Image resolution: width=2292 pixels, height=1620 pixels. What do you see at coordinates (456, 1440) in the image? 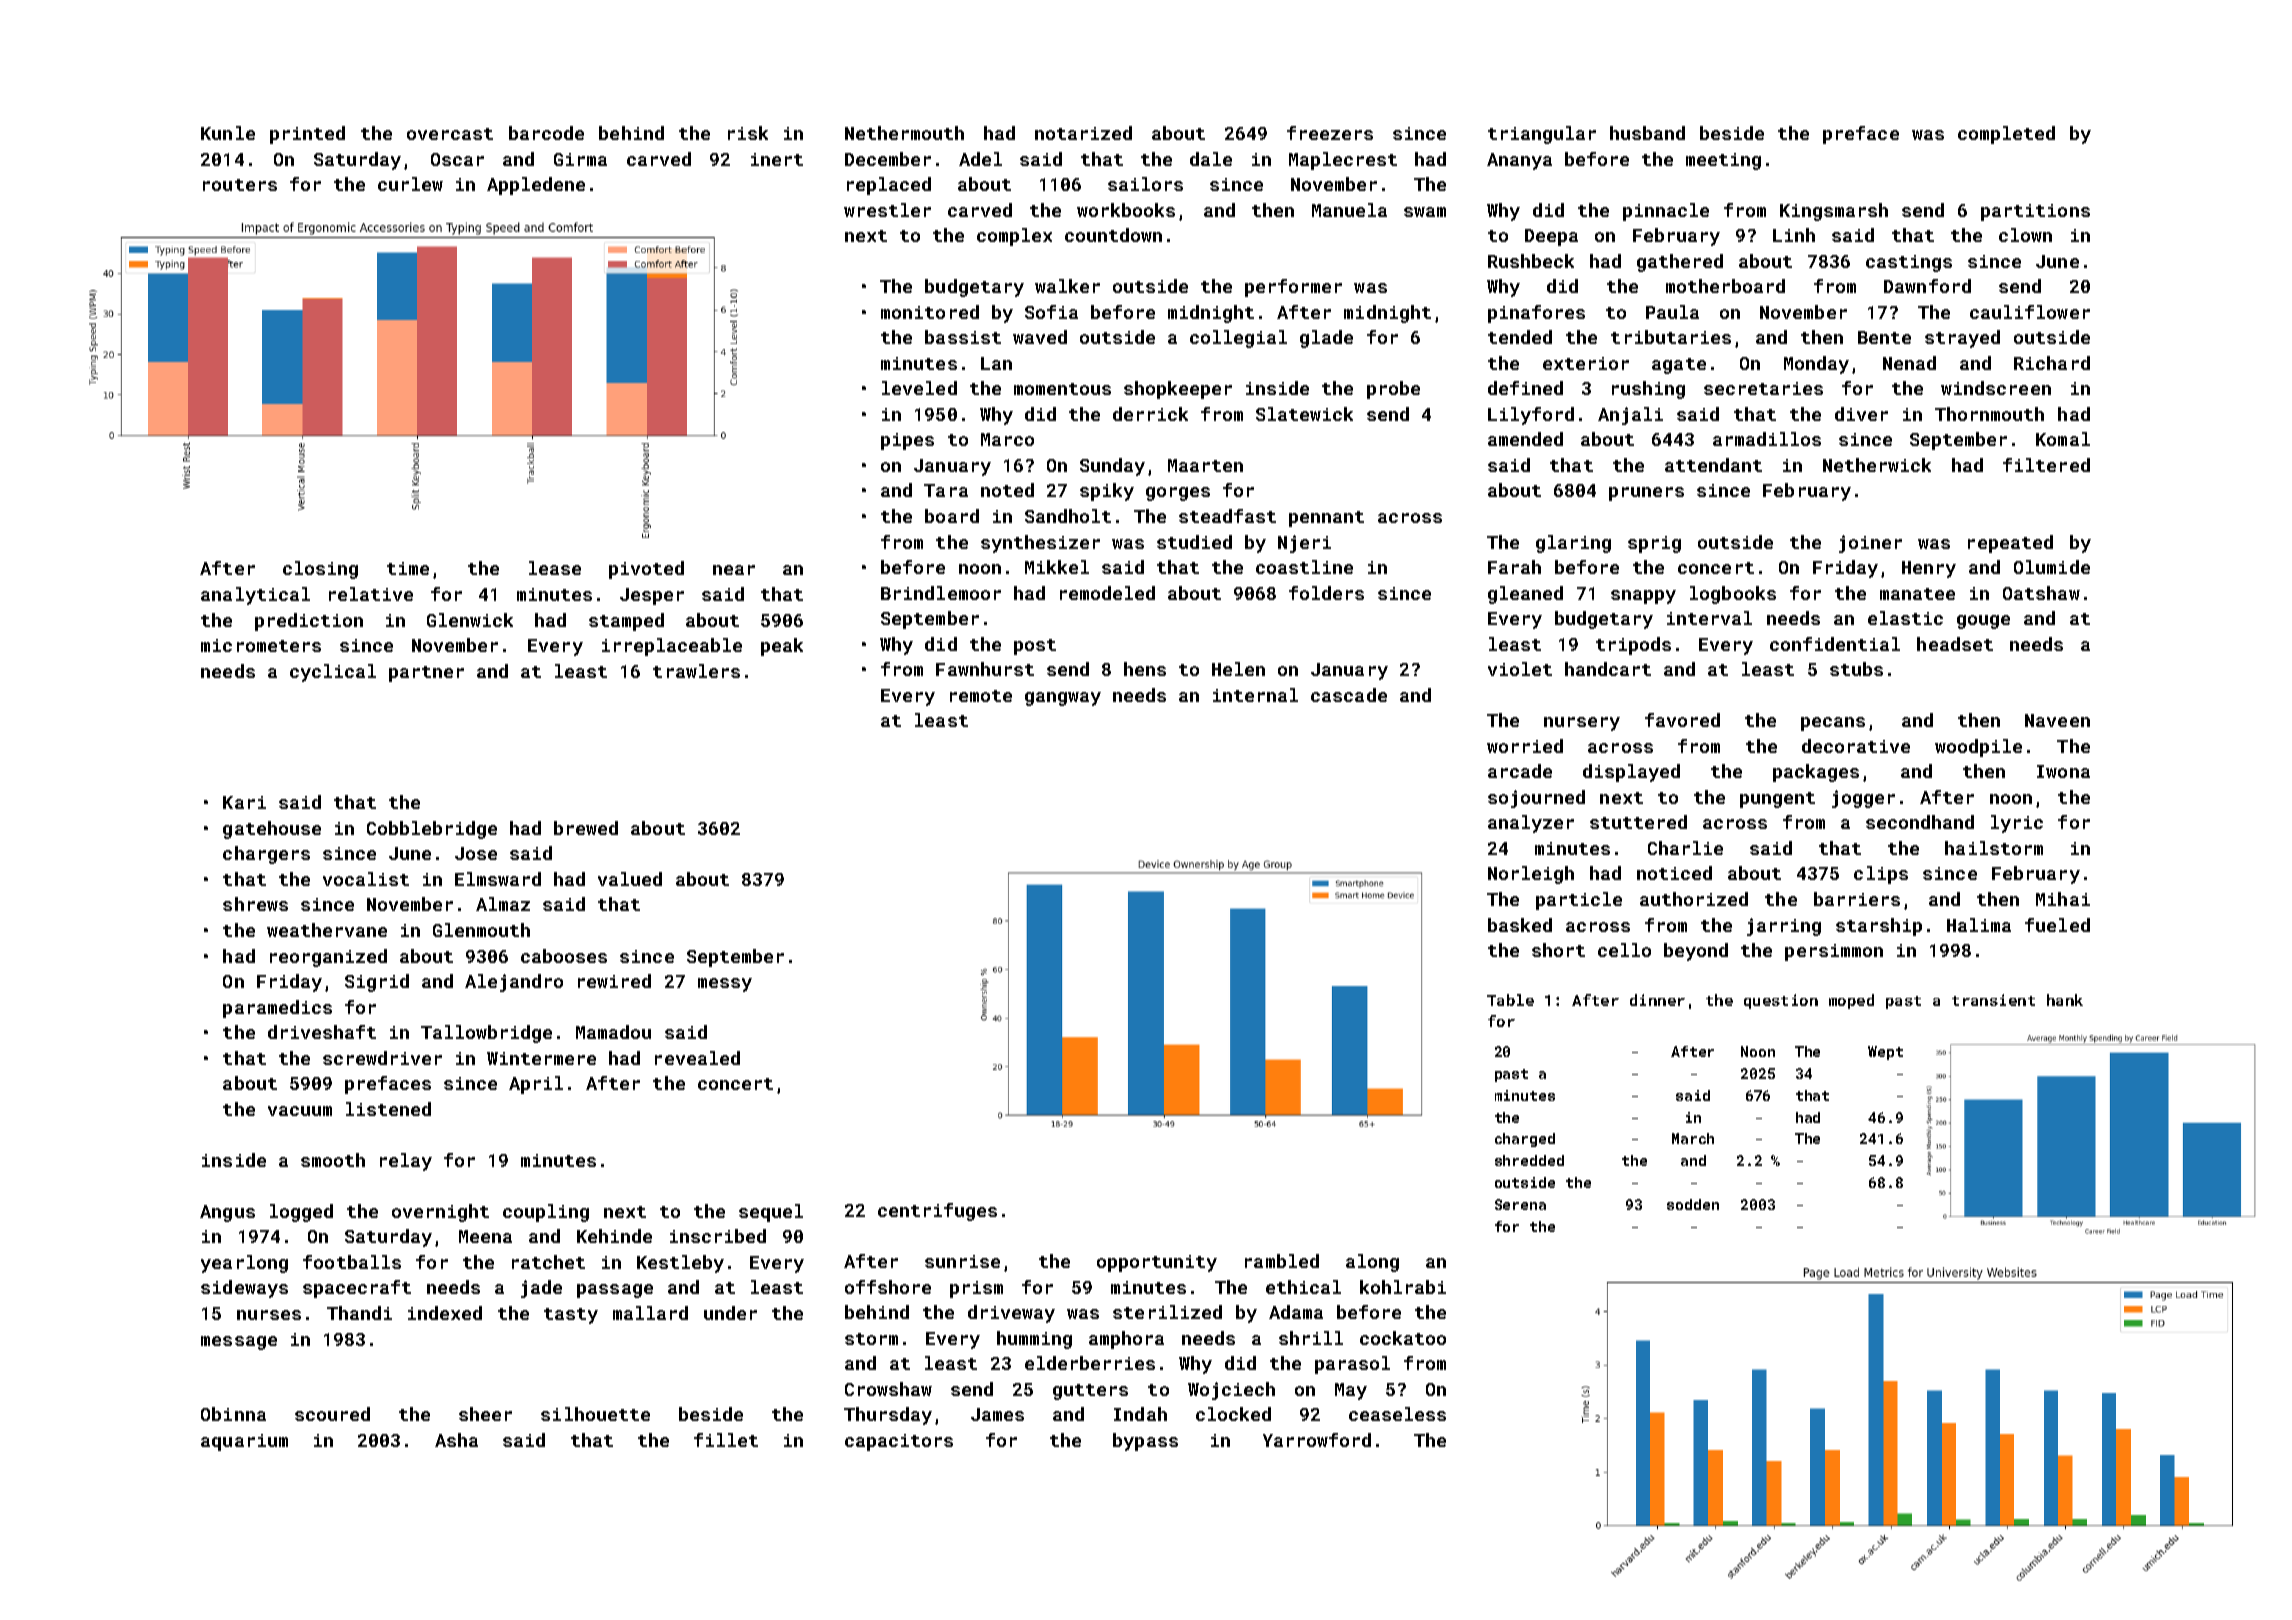
I see `Asha` at bounding box center [456, 1440].
